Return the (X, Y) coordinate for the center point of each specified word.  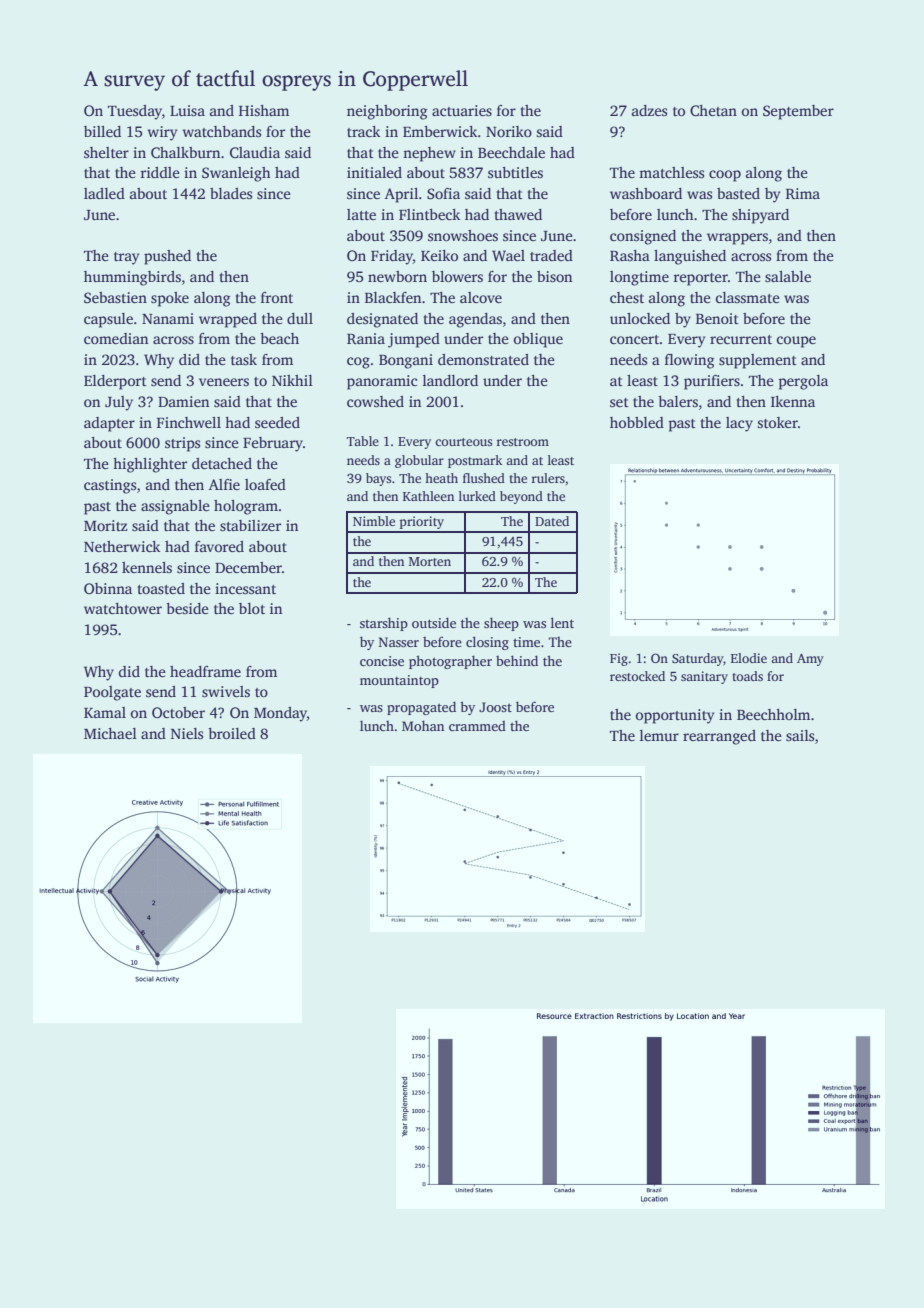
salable (788, 276)
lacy (739, 424)
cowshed (375, 401)
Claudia (255, 152)
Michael (110, 733)
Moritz (105, 525)
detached (222, 463)
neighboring (387, 112)
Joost (495, 707)
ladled (104, 193)
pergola (803, 382)
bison (554, 276)
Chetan (713, 110)
